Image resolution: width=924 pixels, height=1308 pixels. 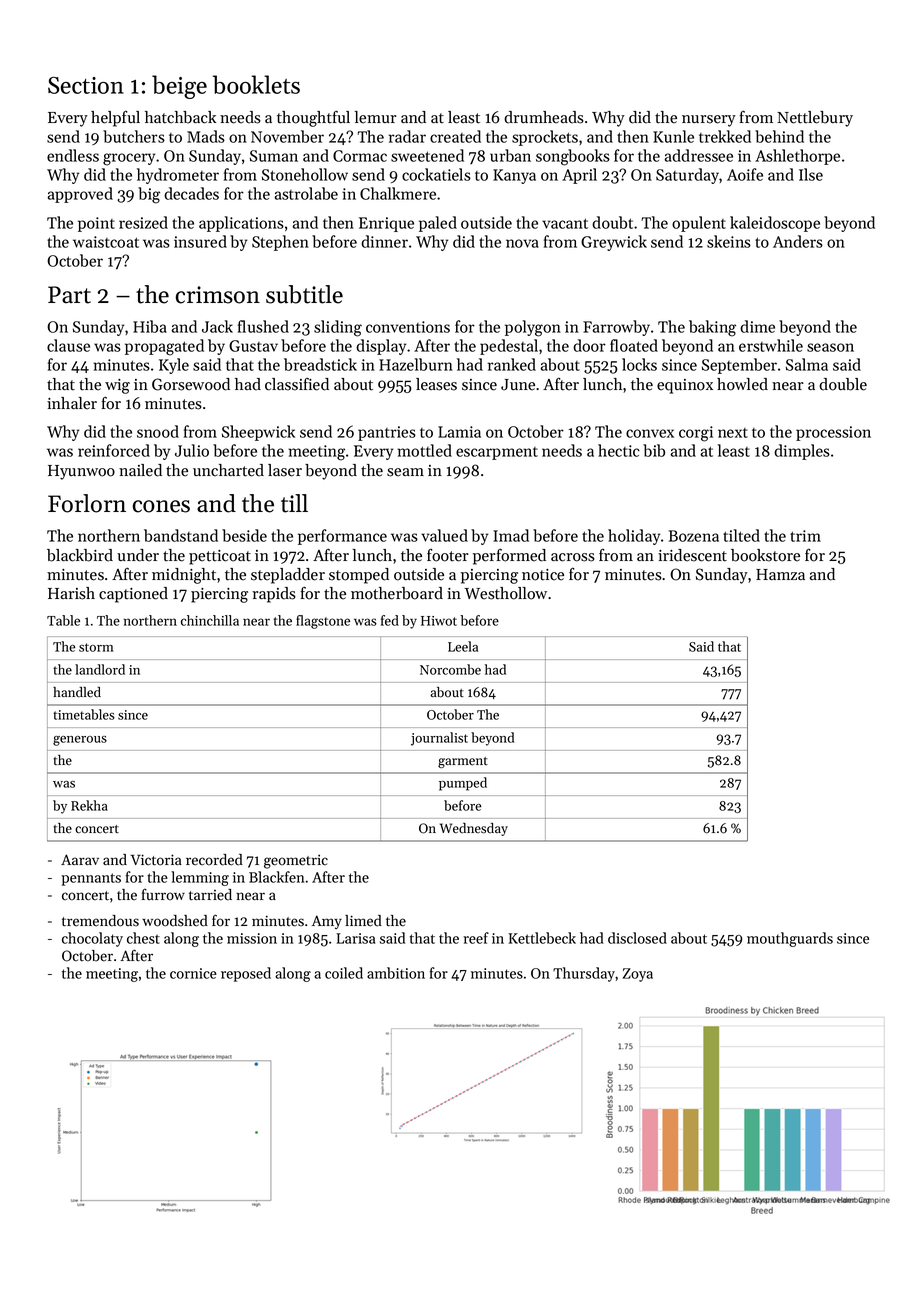 What do you see at coordinates (80, 195) in the screenshot?
I see `approved` at bounding box center [80, 195].
